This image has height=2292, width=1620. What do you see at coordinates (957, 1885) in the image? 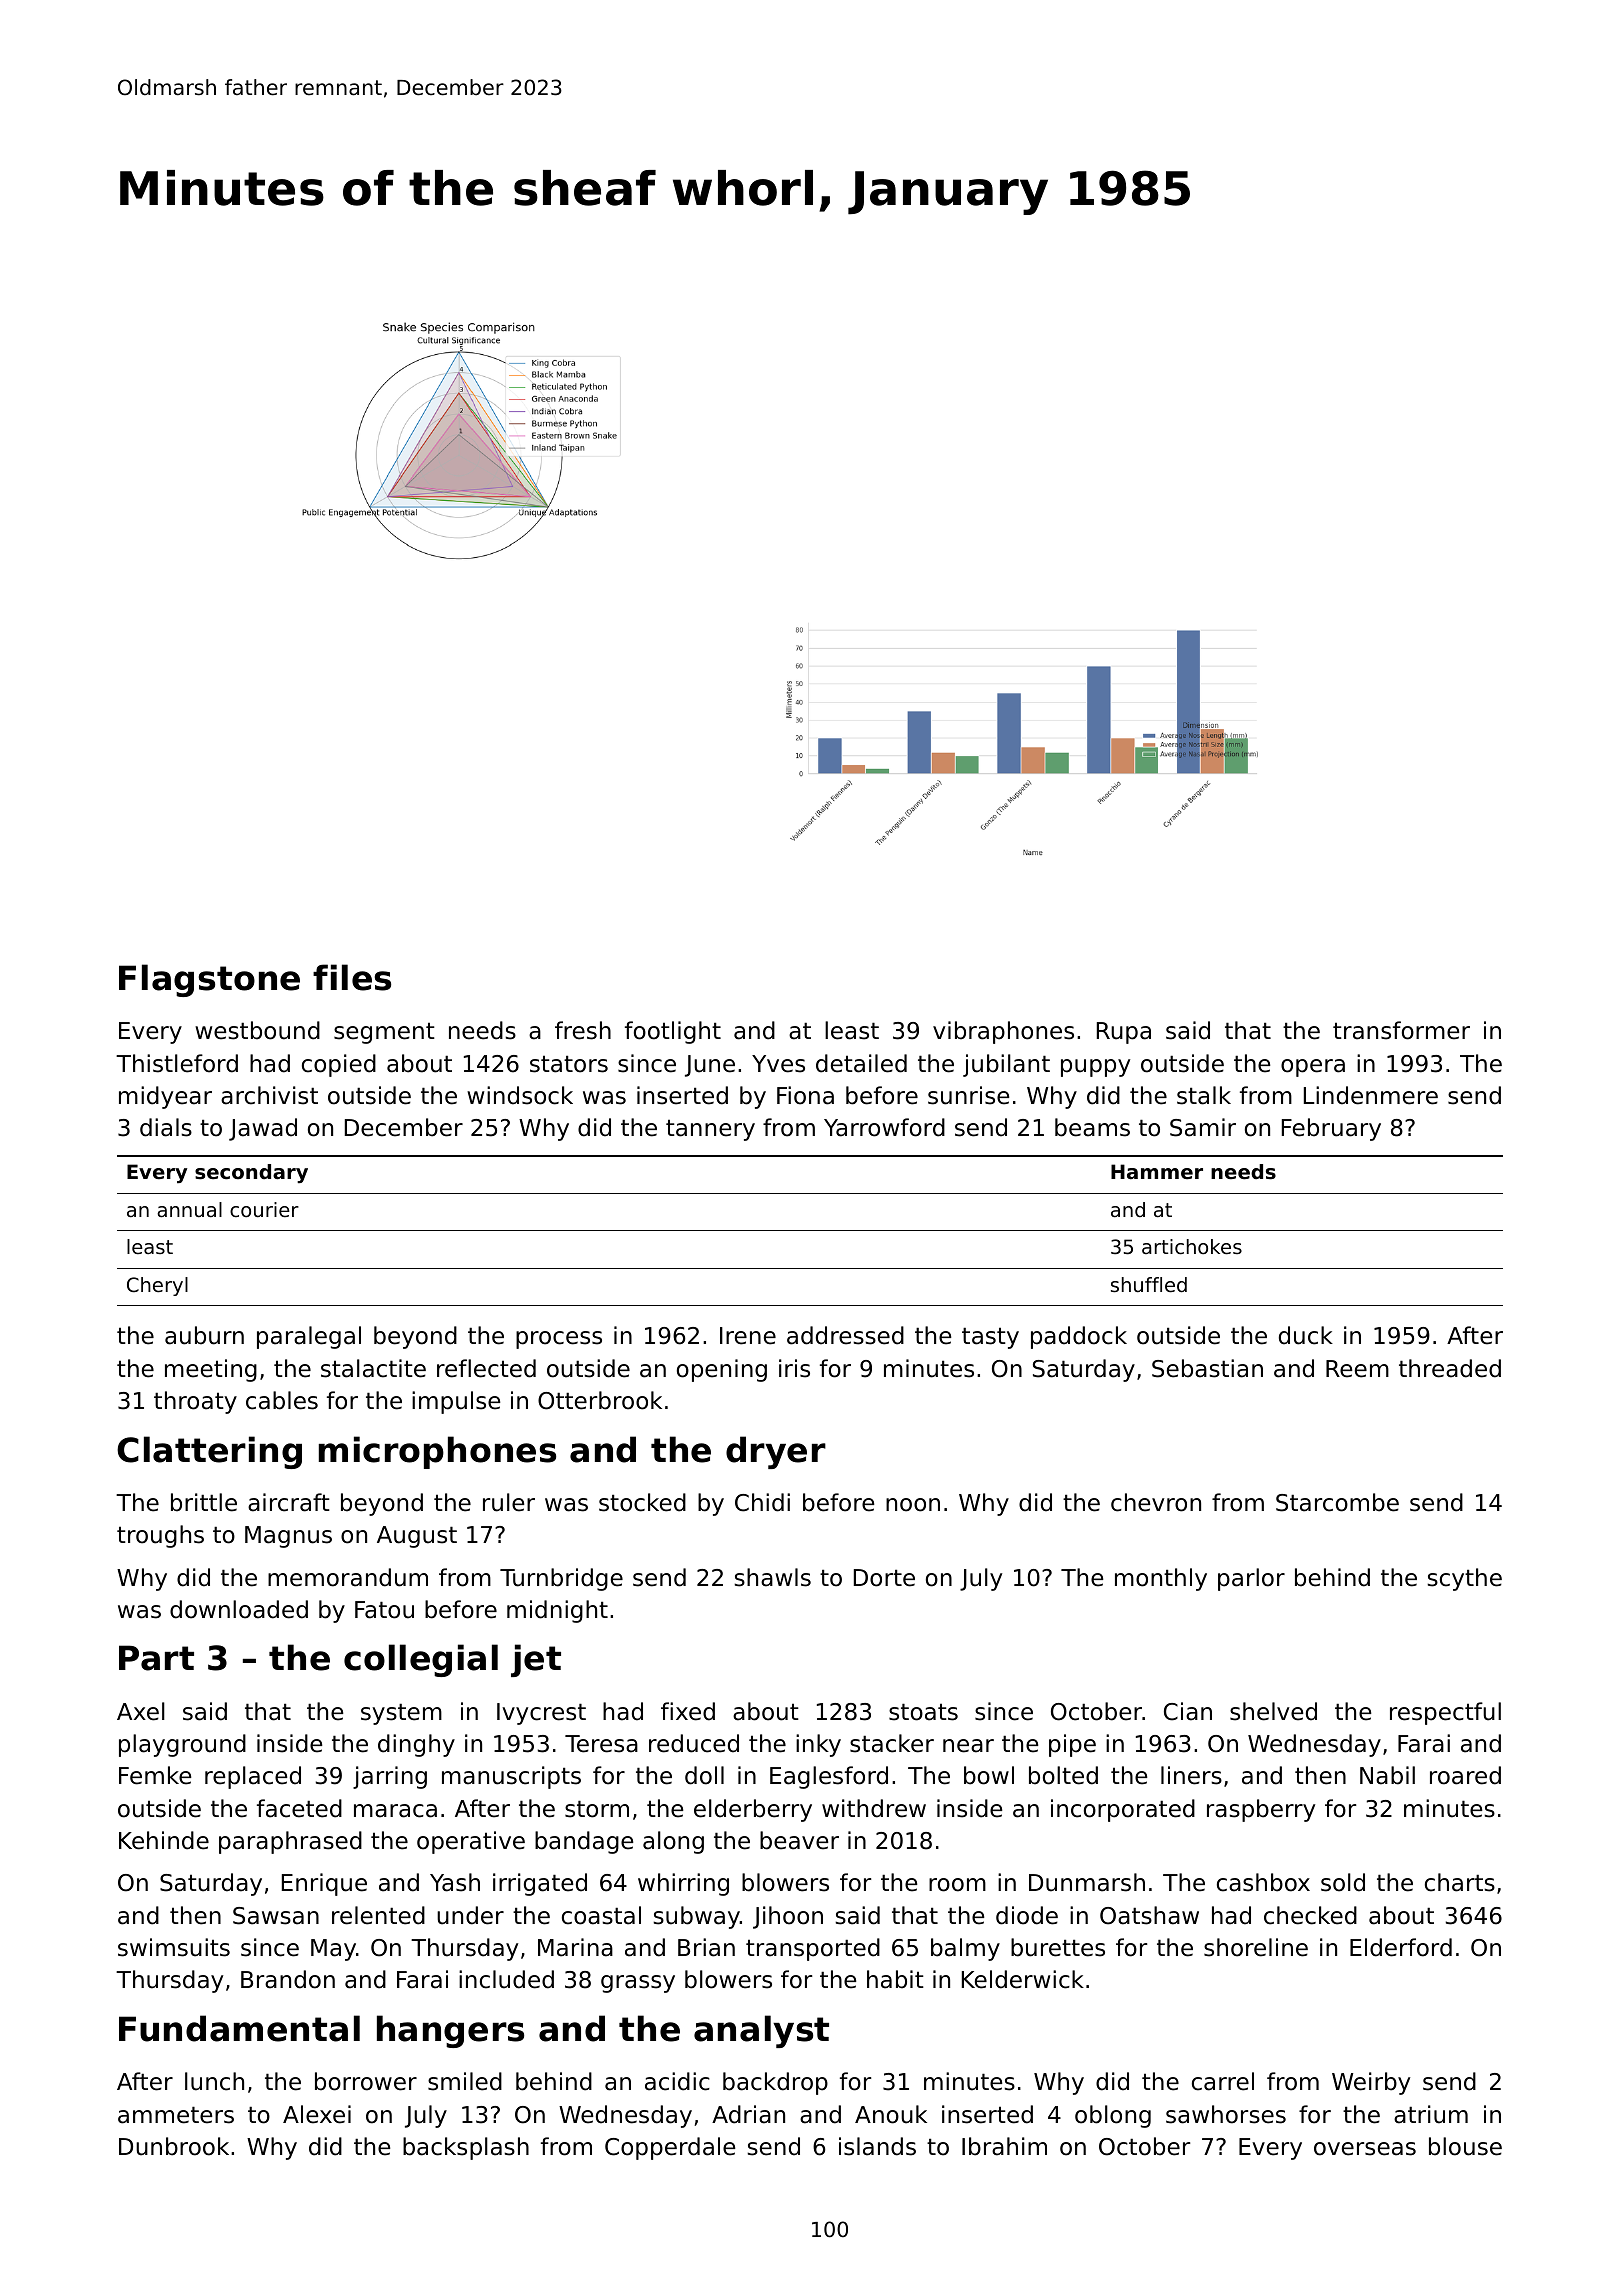
I see `room` at bounding box center [957, 1885].
